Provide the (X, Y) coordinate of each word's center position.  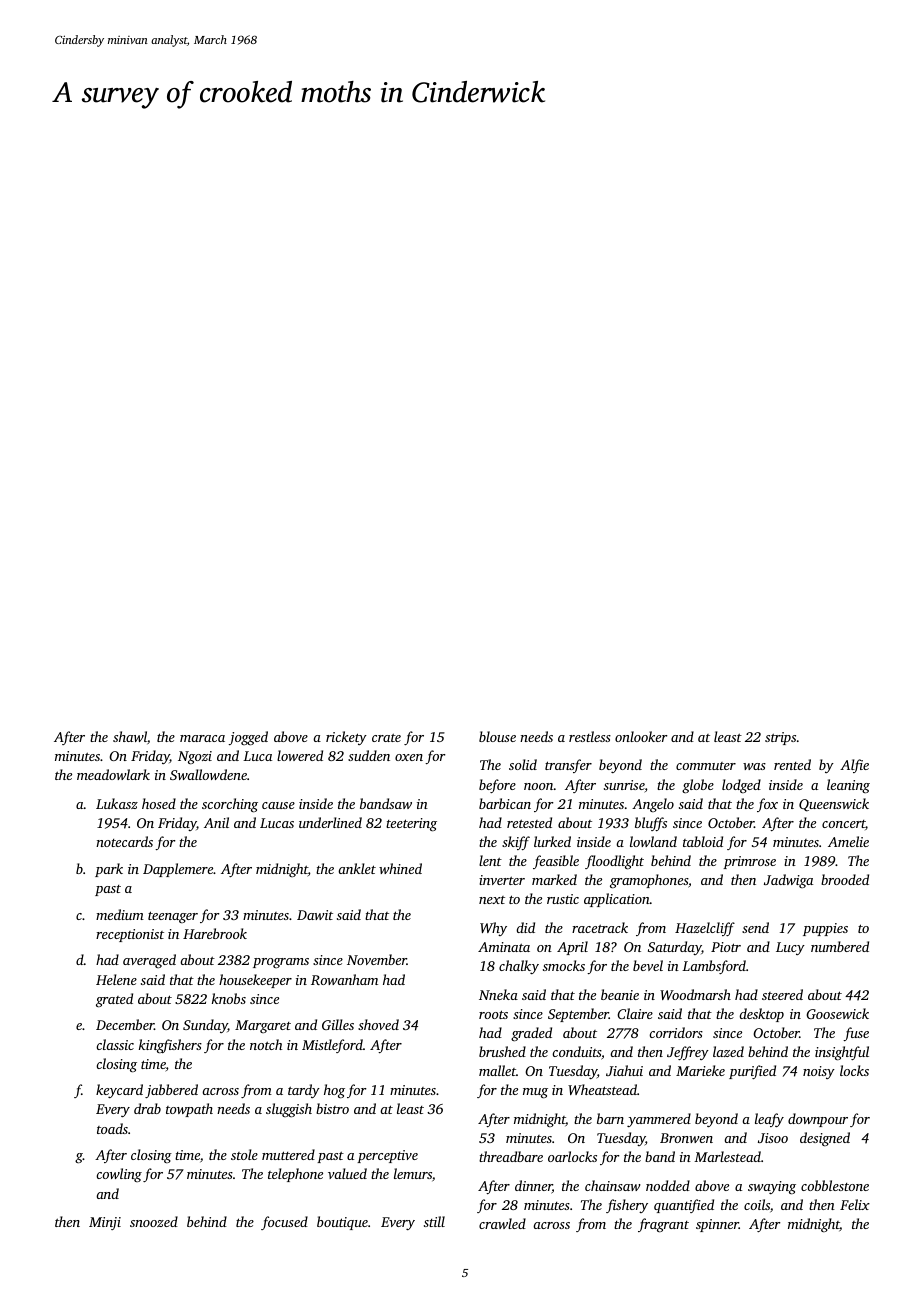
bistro (332, 1108)
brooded (845, 879)
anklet (357, 868)
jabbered (171, 1091)
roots (493, 1014)
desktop (761, 1015)
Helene (116, 979)
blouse (497, 736)
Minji (105, 1223)
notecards (124, 841)
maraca (202, 738)
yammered (659, 1120)
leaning (848, 786)
